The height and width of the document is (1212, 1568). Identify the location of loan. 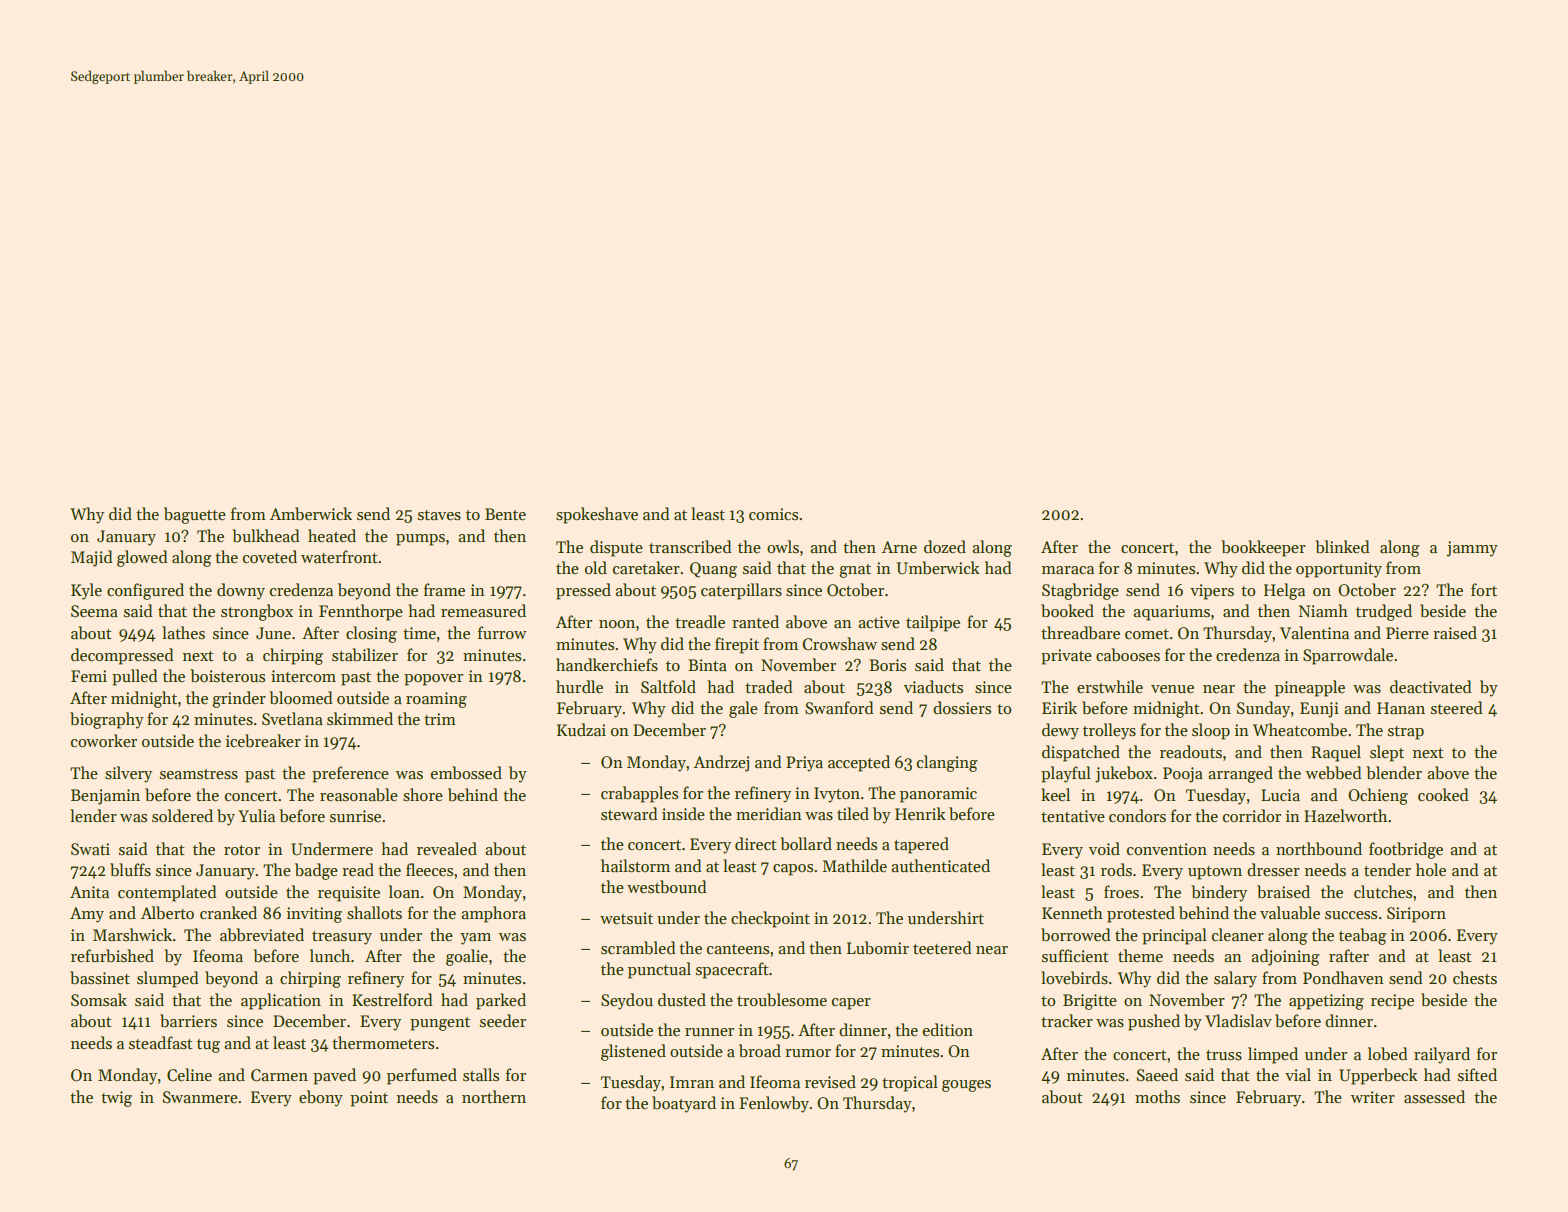
(404, 891).
